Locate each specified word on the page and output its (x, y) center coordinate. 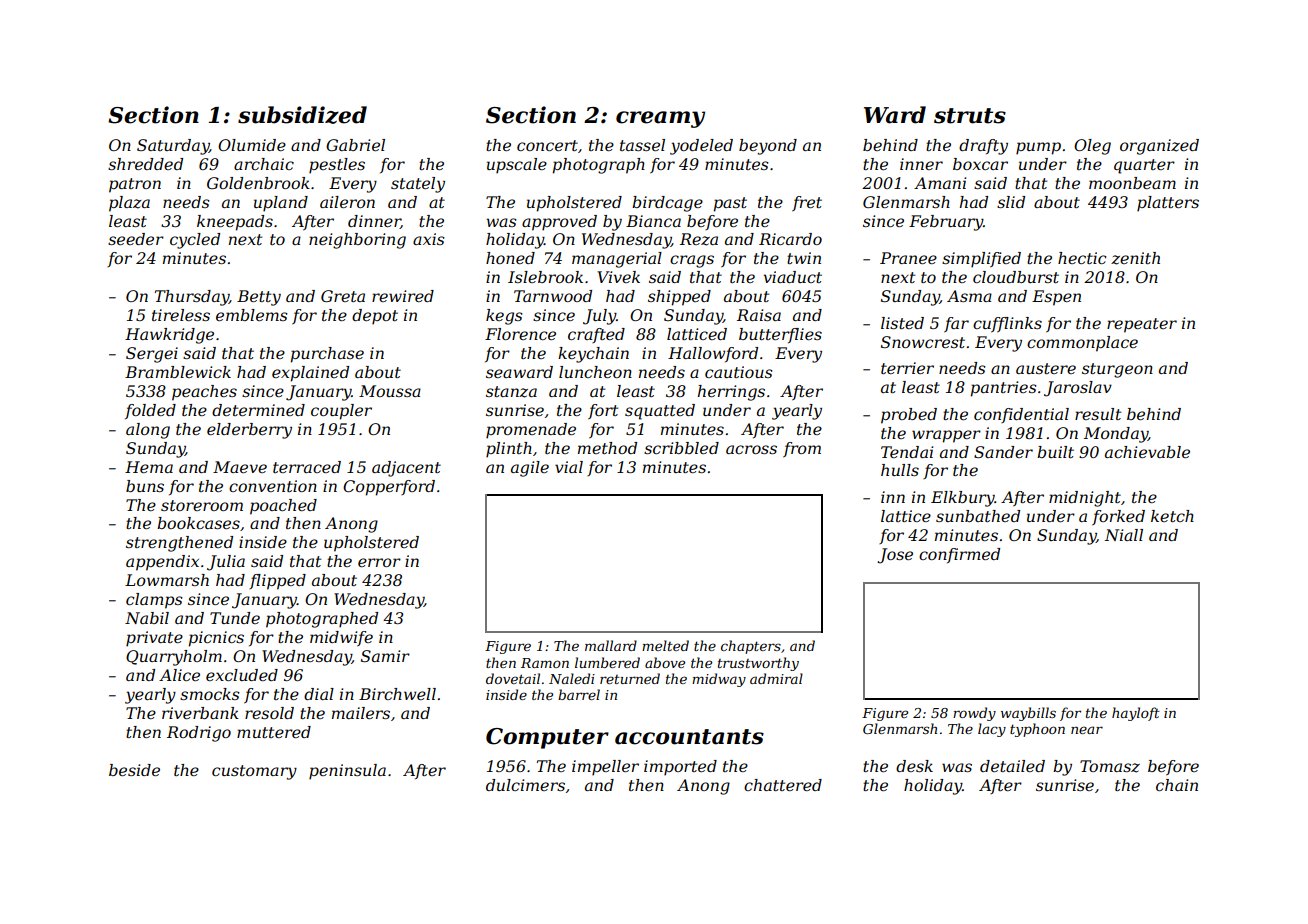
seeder (136, 239)
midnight (1085, 499)
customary (254, 772)
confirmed (959, 555)
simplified (981, 260)
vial (569, 467)
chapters (751, 647)
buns (145, 486)
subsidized (302, 115)
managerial (617, 260)
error (379, 562)
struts (970, 116)
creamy (660, 119)
